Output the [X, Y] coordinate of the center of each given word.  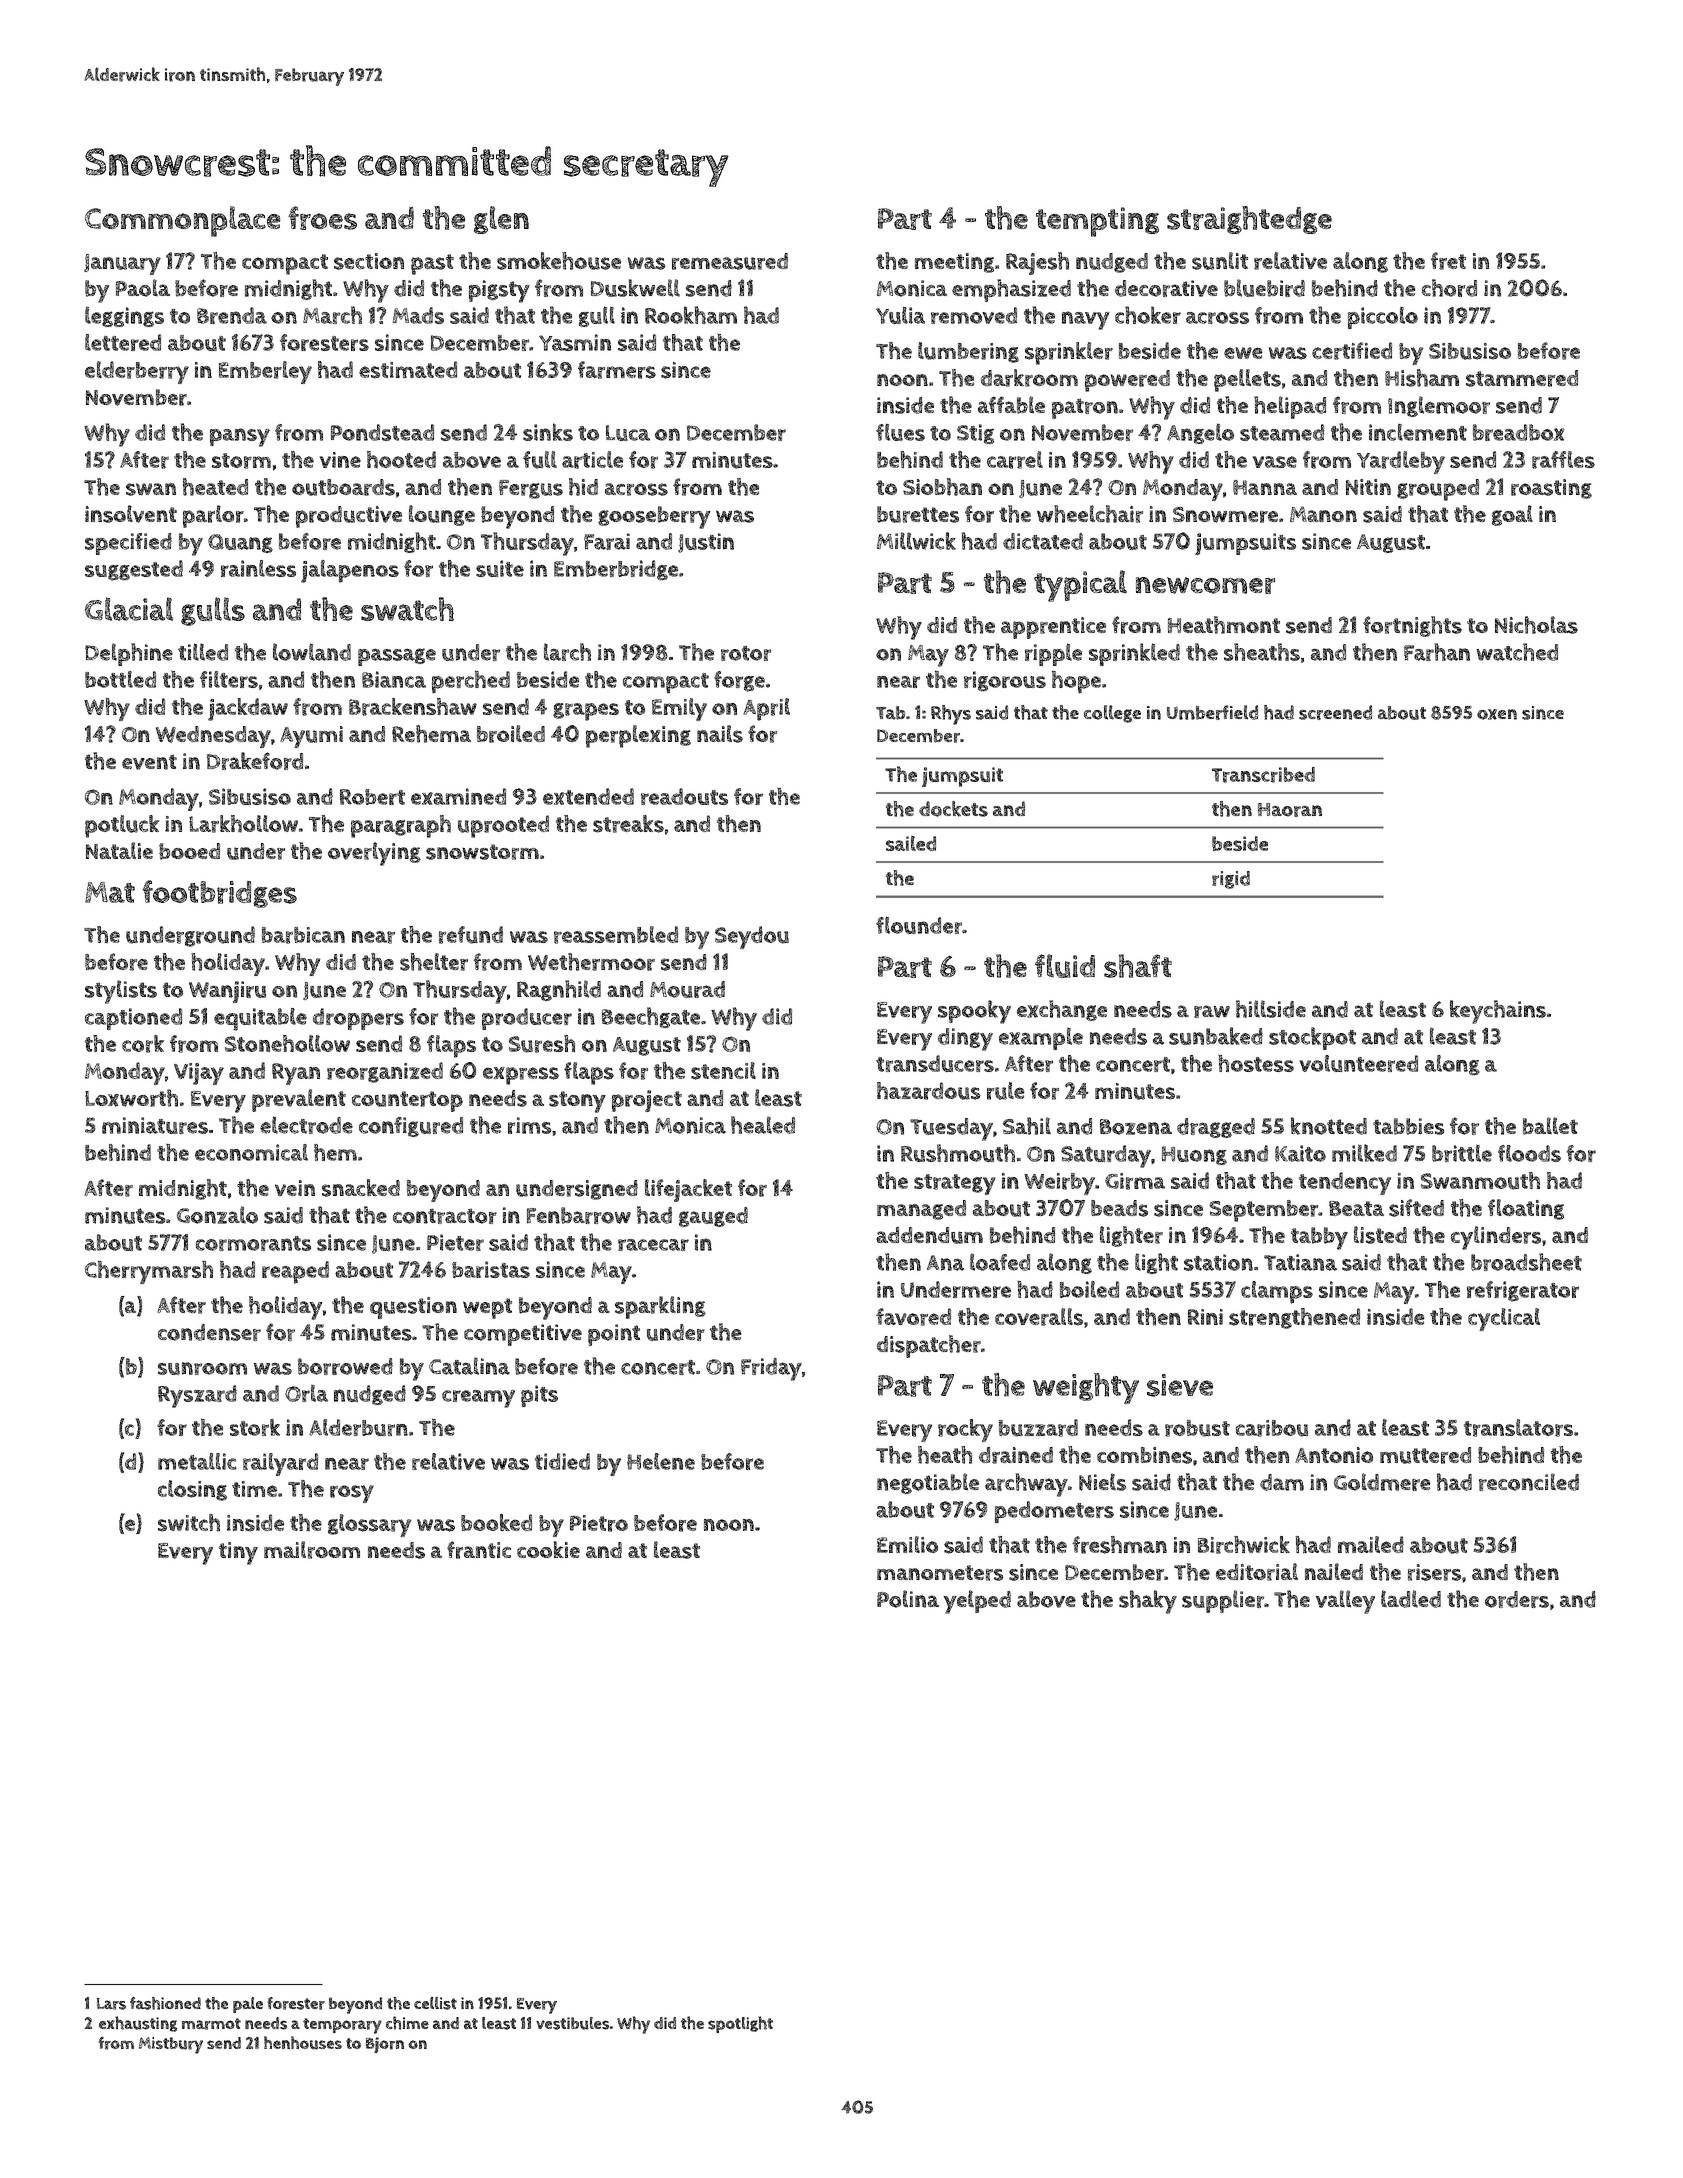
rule [1006, 1091]
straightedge [1249, 220]
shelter [434, 962]
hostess [1256, 1063]
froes [322, 218]
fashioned [165, 2003]
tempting [1097, 222]
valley [1345, 1602]
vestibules [572, 2023]
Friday [771, 1369]
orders [1517, 1599]
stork [255, 1427]
